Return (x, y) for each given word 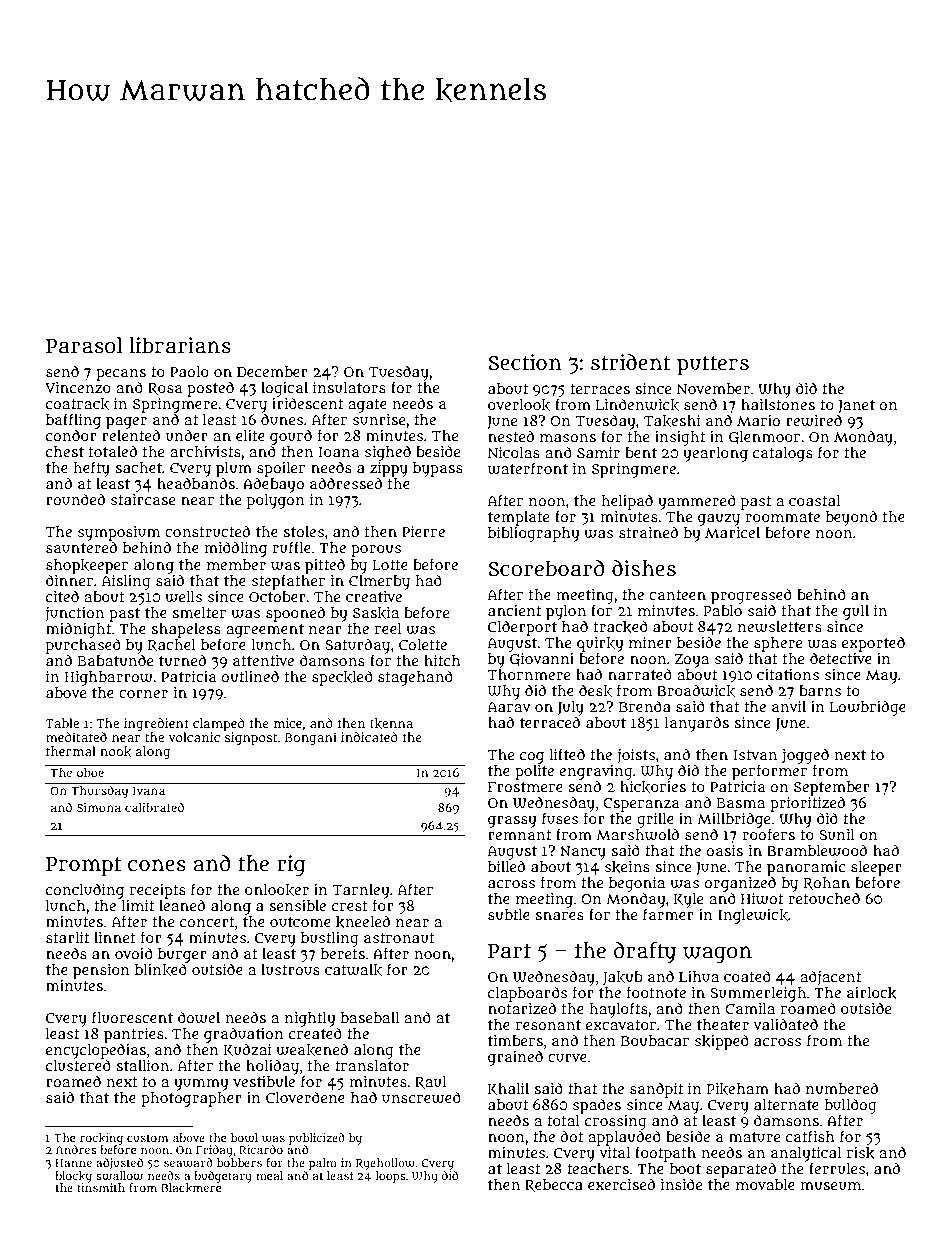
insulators (349, 387)
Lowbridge (868, 708)
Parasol (84, 345)
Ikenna (391, 723)
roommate (782, 517)
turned (182, 660)
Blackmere (191, 1188)
